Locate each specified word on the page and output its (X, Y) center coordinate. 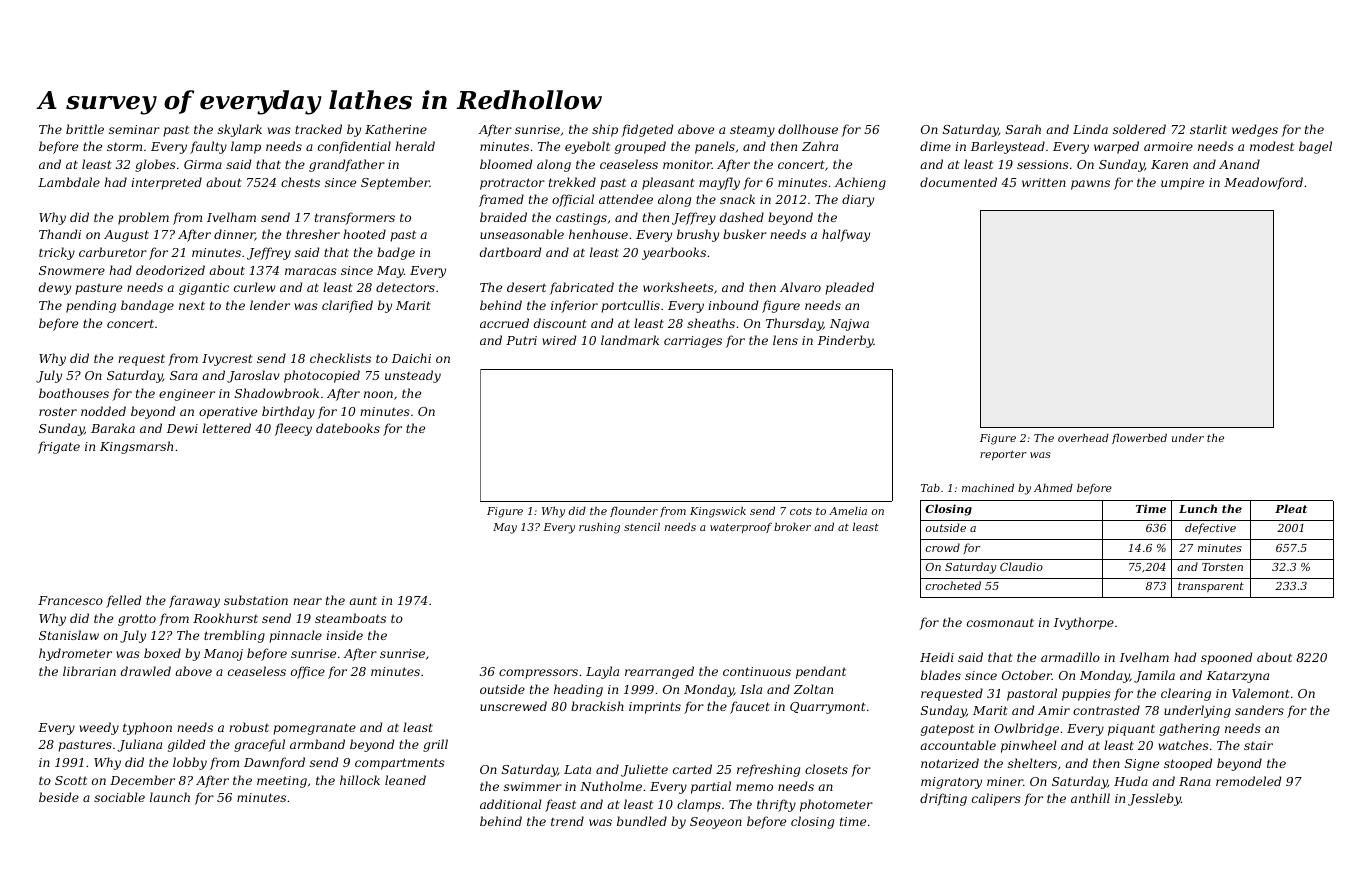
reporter (1003, 455)
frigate (59, 447)
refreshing (768, 770)
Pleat (1291, 508)
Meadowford (1263, 183)
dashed (742, 217)
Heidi (937, 657)
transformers (355, 218)
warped (1116, 147)
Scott (71, 780)
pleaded (849, 288)
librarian (89, 671)
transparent (1211, 587)
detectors (405, 287)
